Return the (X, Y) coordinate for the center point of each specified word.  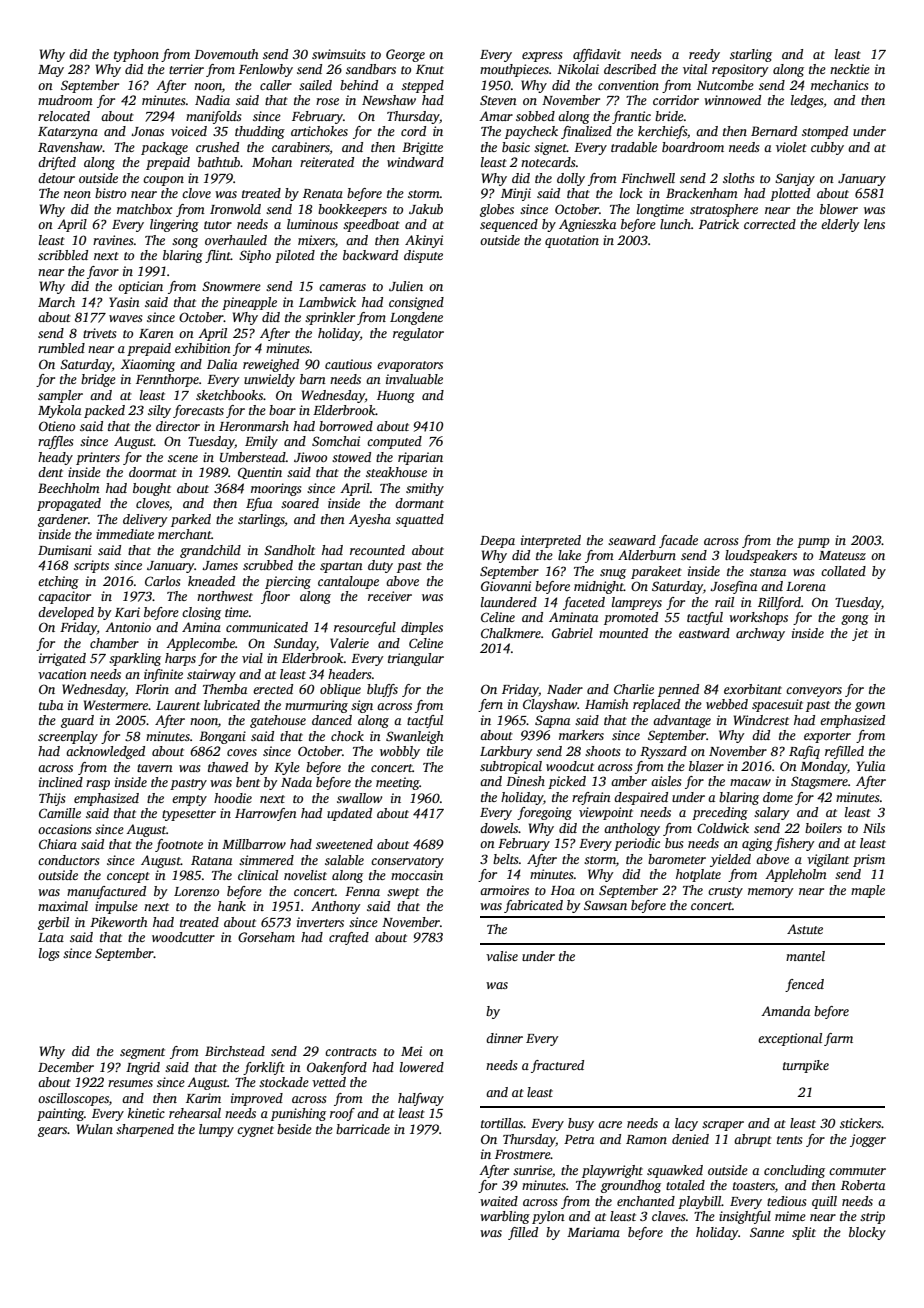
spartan (341, 567)
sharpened (145, 1130)
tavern (155, 768)
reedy (704, 55)
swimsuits (338, 54)
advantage (682, 721)
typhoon (136, 55)
